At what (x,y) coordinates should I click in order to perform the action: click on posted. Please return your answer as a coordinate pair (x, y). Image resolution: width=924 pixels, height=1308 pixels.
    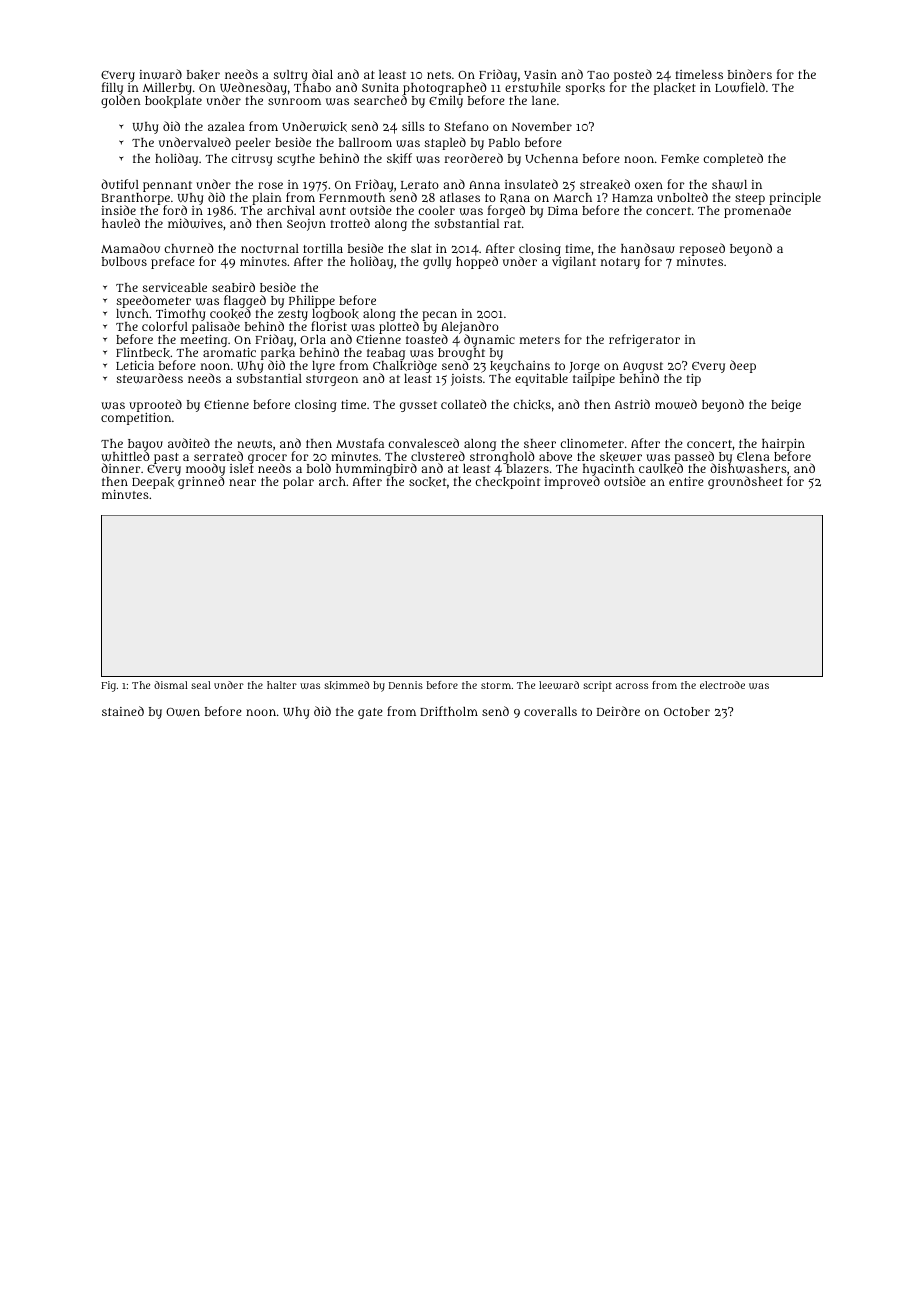
    Looking at the image, I should click on (633, 75).
